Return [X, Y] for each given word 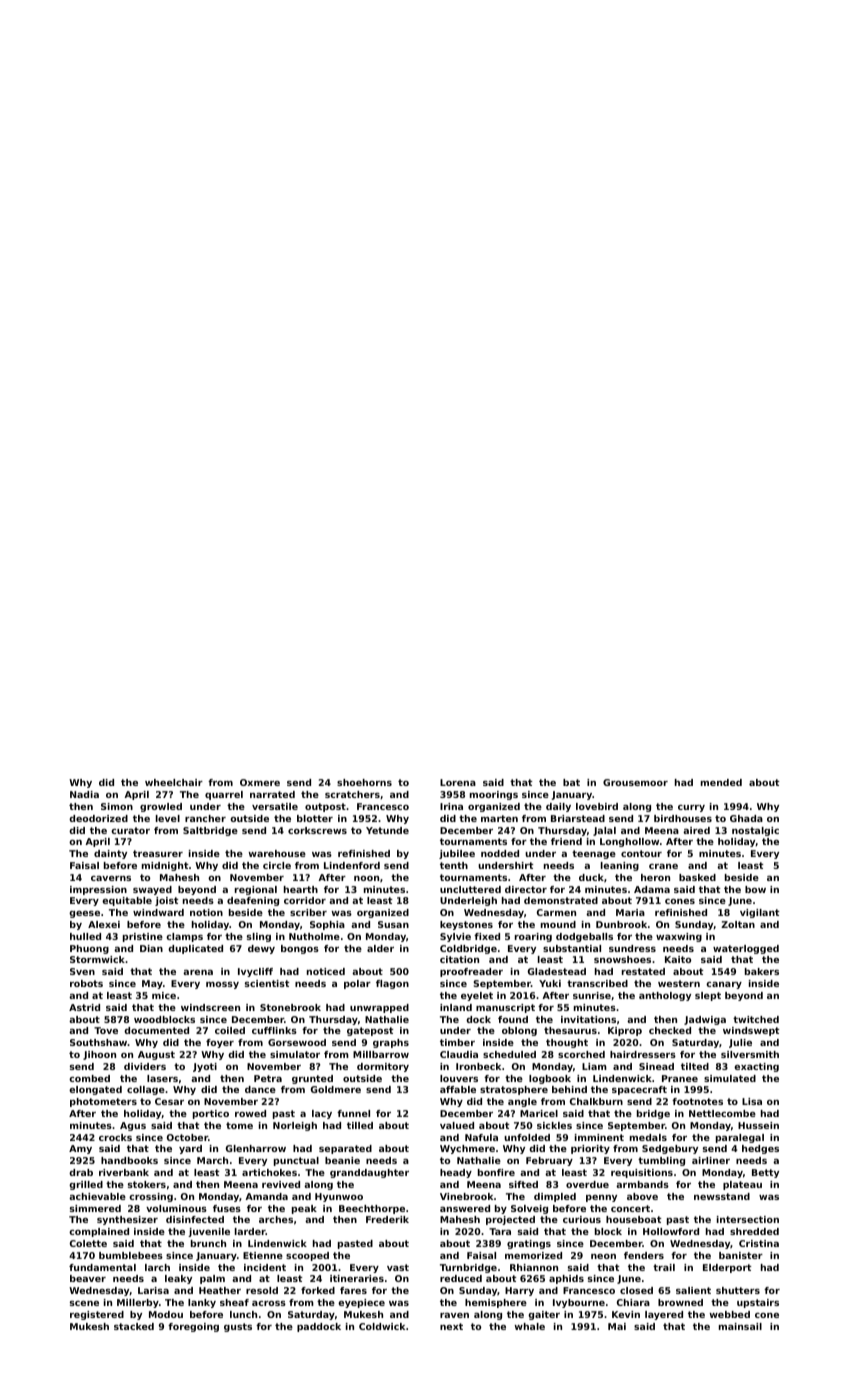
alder [380, 948]
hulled [85, 936]
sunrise [592, 995]
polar [357, 984]
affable [458, 1089]
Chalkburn [596, 1101]
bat [571, 782]
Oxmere [260, 782]
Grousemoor [635, 782]
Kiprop [625, 1031]
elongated [95, 1090]
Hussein [758, 1125]
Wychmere [467, 1149]
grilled [86, 1185]
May [152, 984]
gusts [238, 1327]
